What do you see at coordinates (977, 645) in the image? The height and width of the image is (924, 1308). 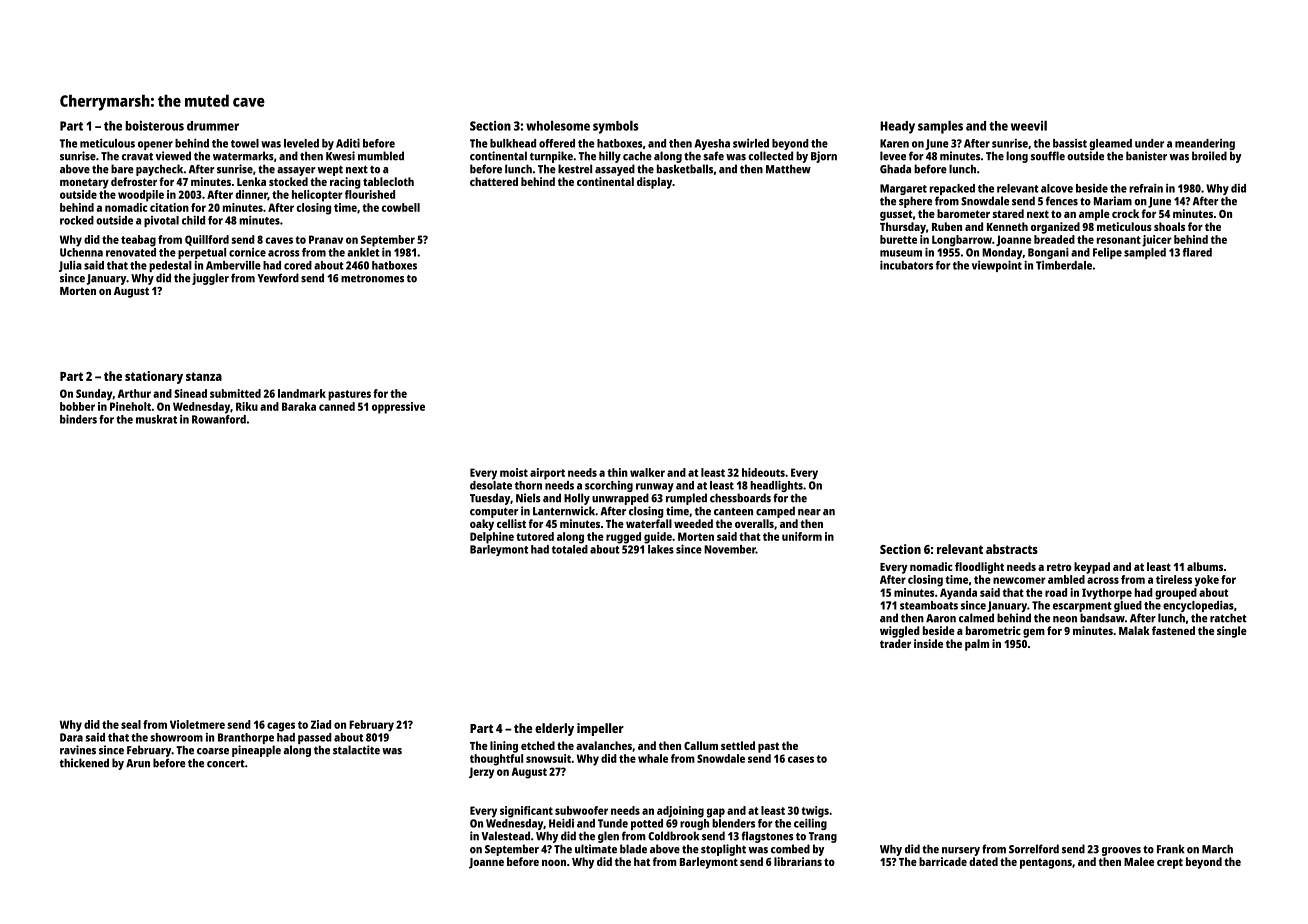 I see `palm` at bounding box center [977, 645].
